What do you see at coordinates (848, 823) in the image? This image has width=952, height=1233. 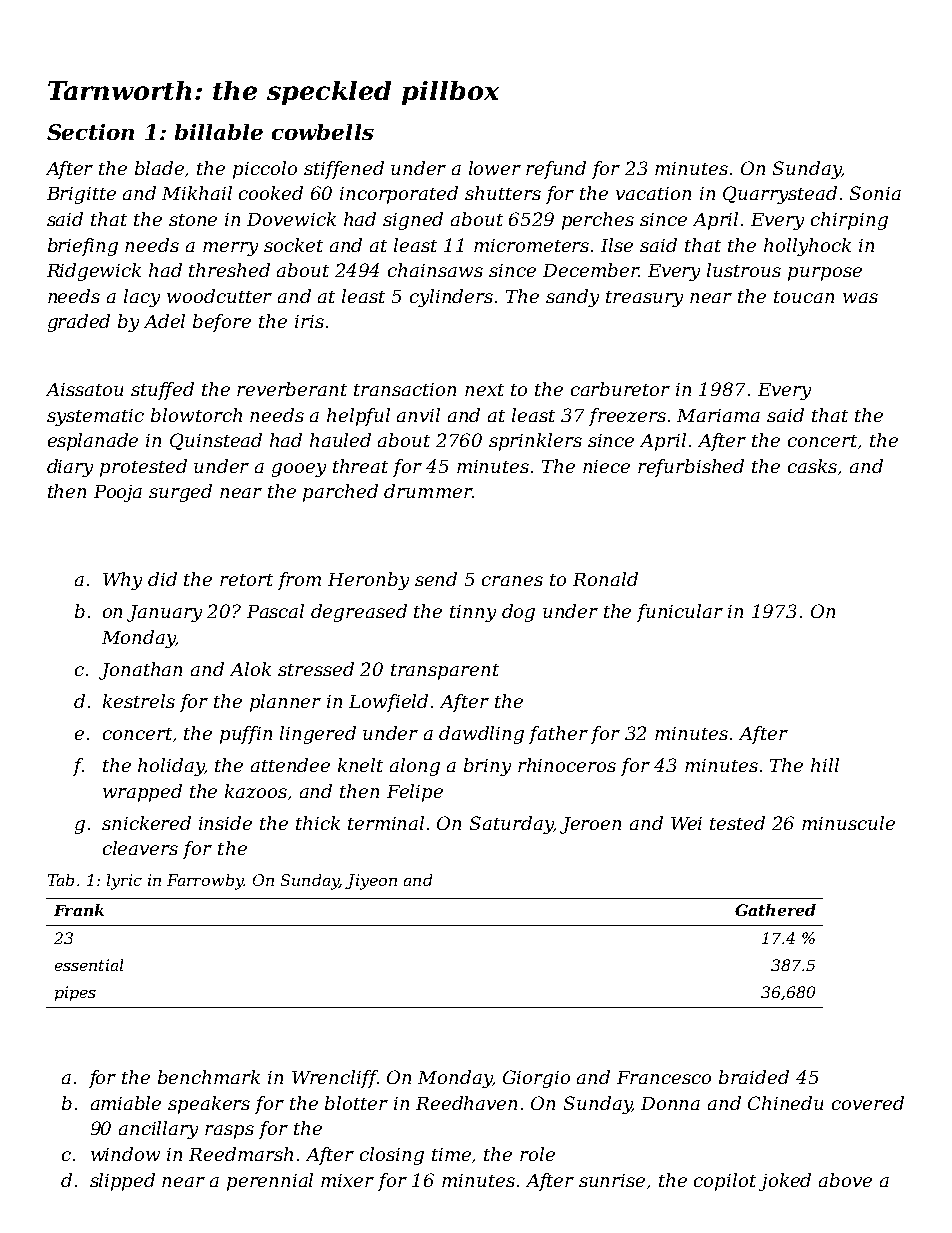 I see `minuscule` at bounding box center [848, 823].
